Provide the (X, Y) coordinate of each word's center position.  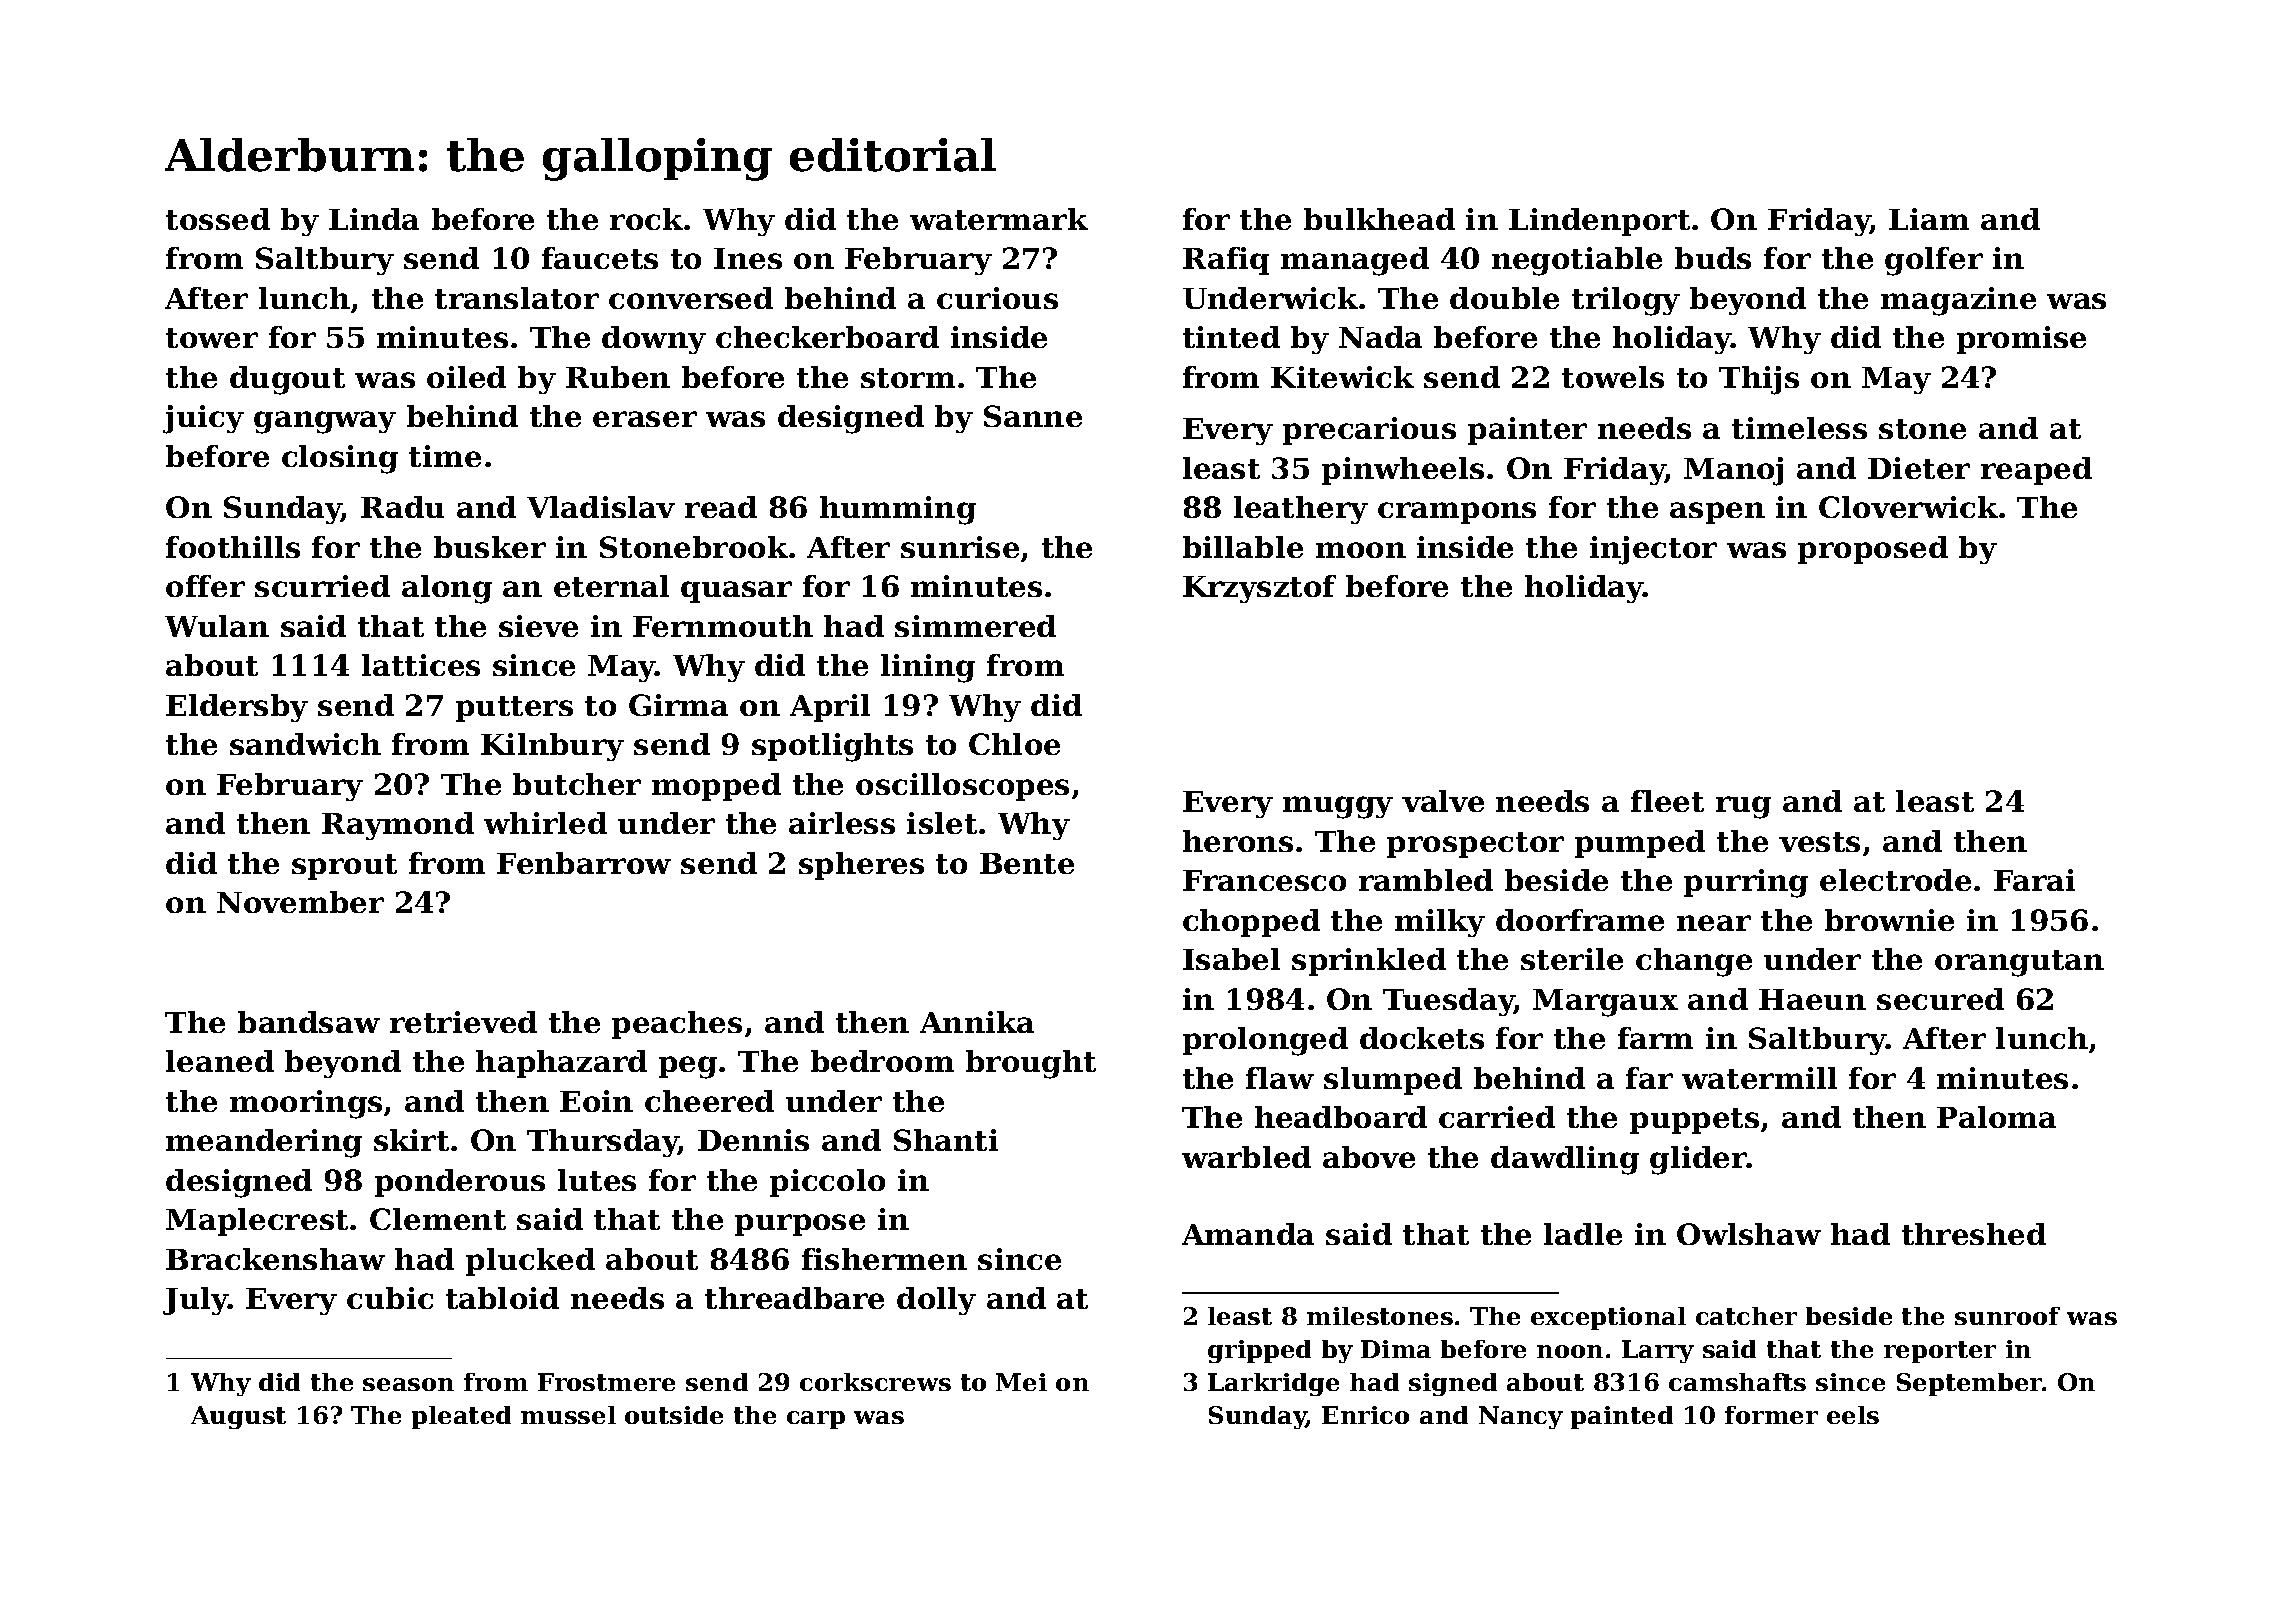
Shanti (946, 1140)
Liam (1929, 219)
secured (1940, 999)
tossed (218, 219)
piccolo (827, 1183)
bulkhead (1379, 219)
